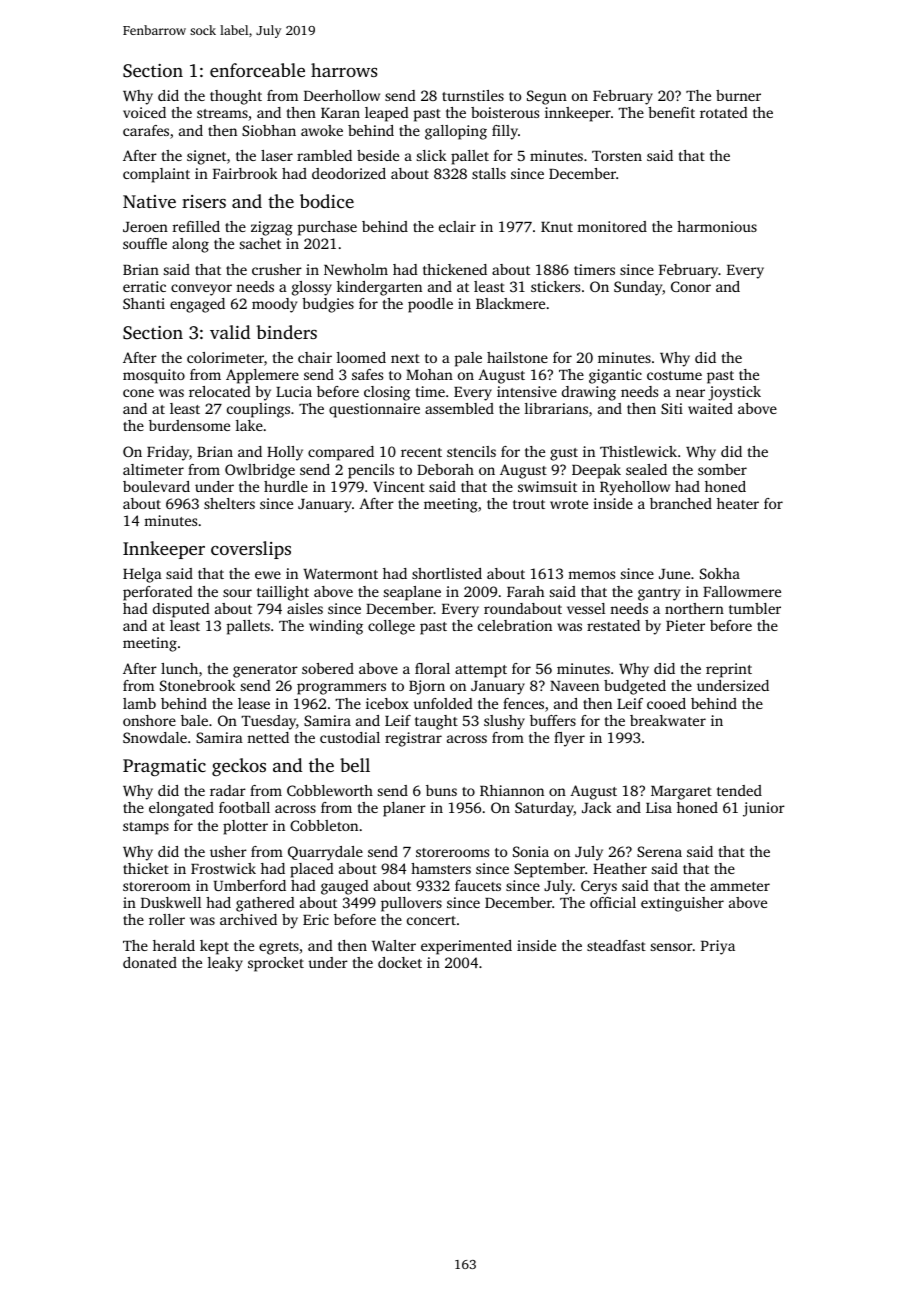 This page has width=908, height=1316. I want to click on steadfast, so click(616, 945).
